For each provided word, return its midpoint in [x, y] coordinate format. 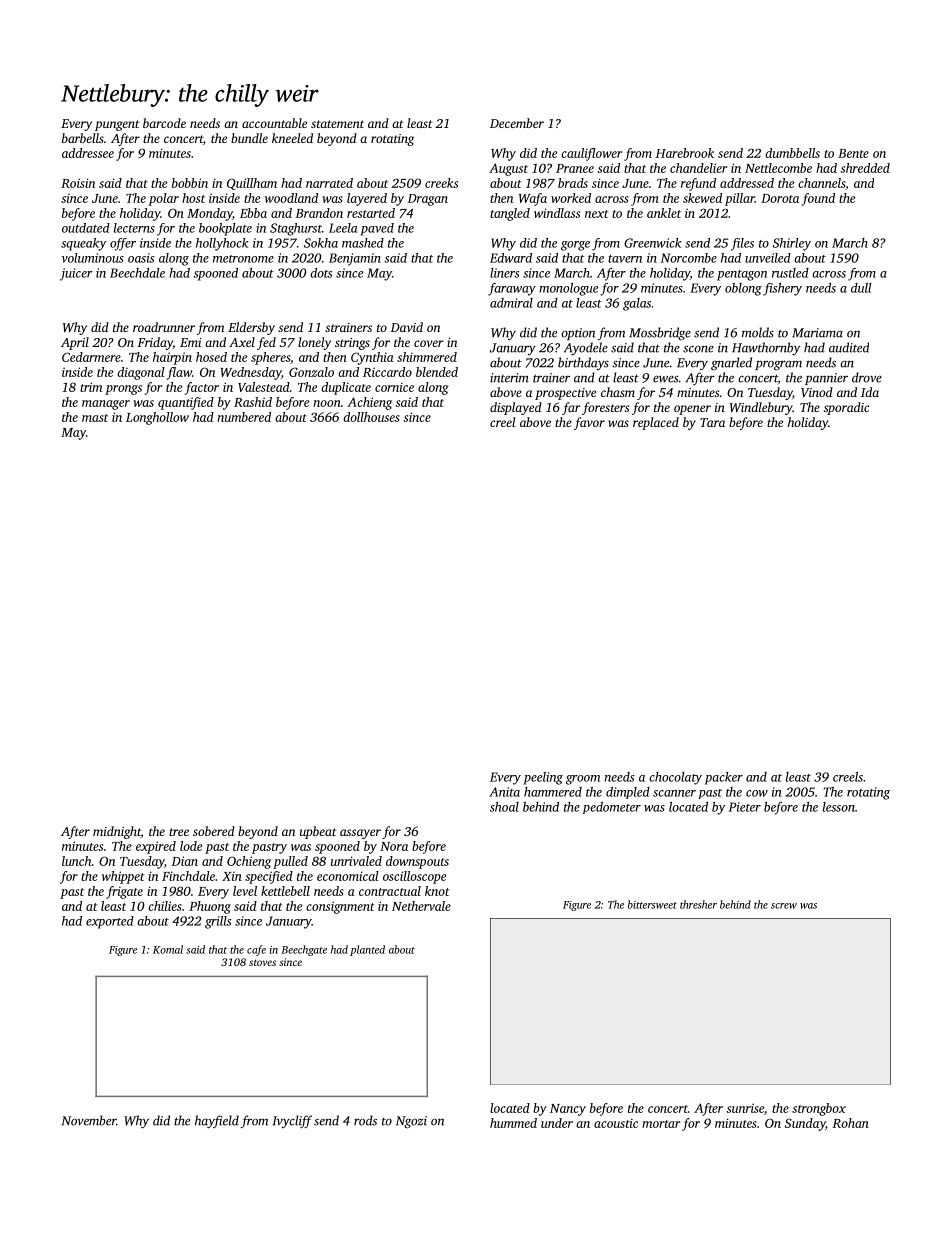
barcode [164, 123]
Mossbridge [660, 333]
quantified [186, 403]
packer [724, 778]
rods [365, 1120]
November [89, 1120]
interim [509, 378]
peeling [543, 778]
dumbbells [792, 153]
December [517, 123]
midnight [117, 832]
